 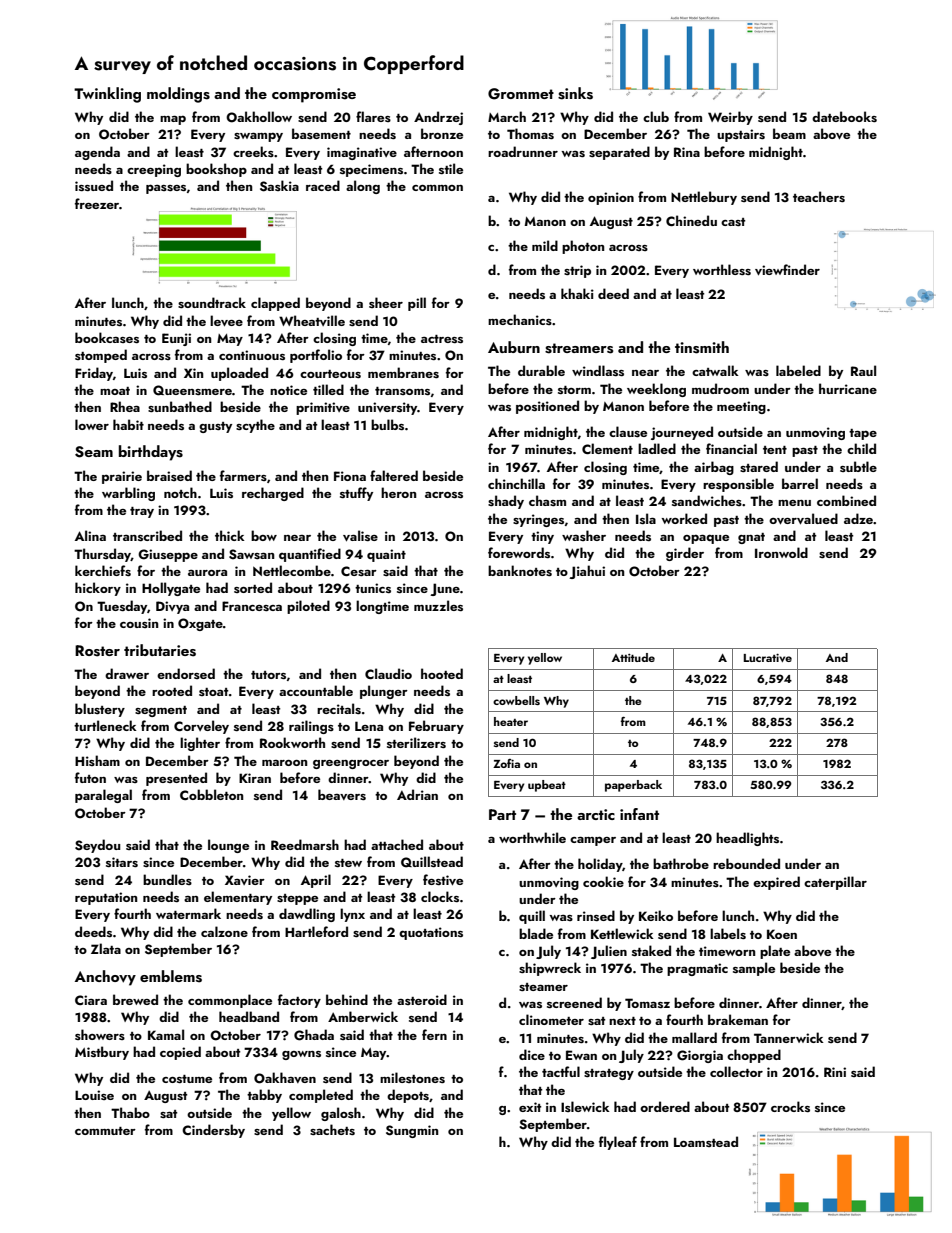 What do you see at coordinates (243, 475) in the document?
I see `farmers` at bounding box center [243, 475].
